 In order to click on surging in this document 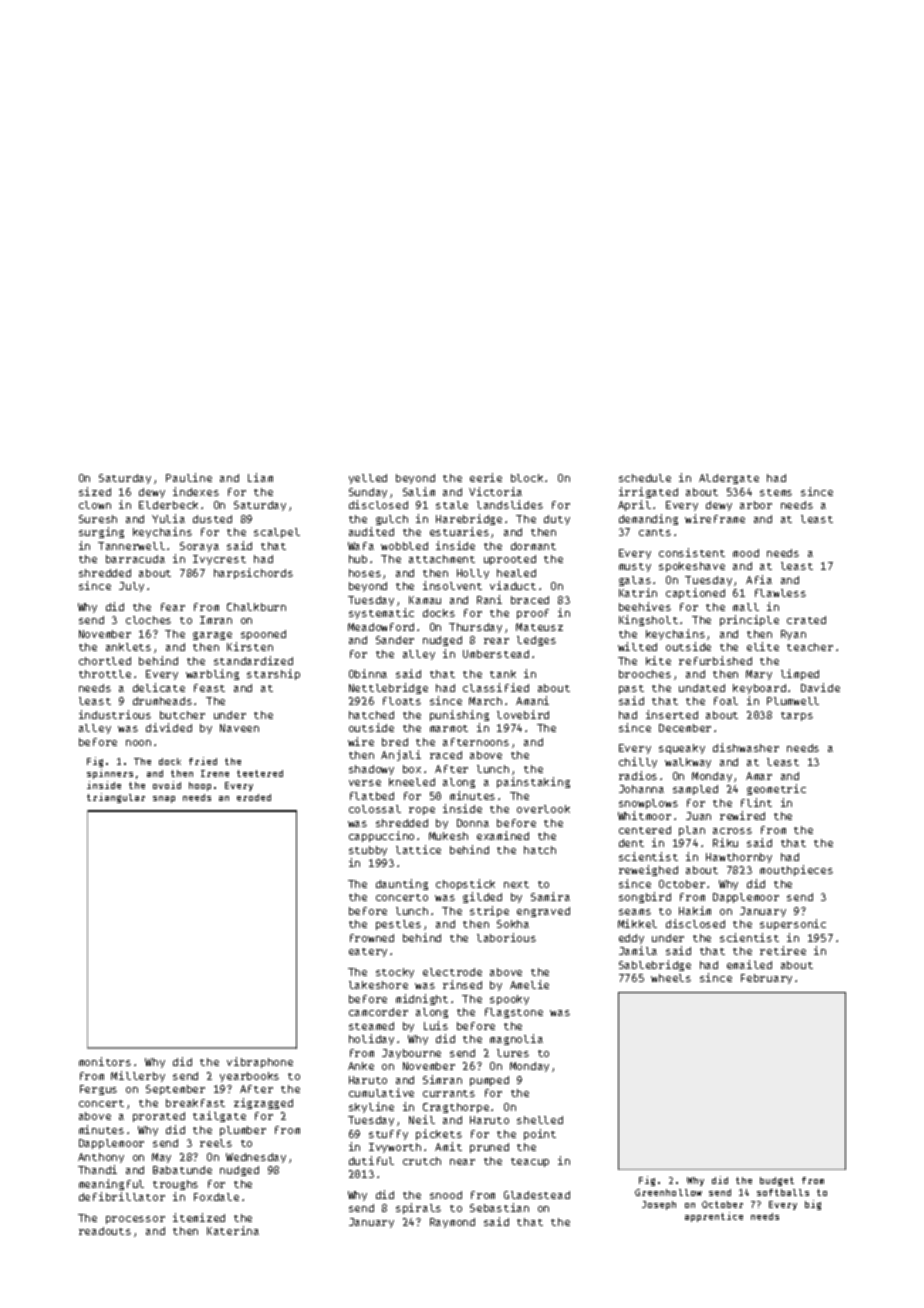, I will do `click(101, 532)`.
